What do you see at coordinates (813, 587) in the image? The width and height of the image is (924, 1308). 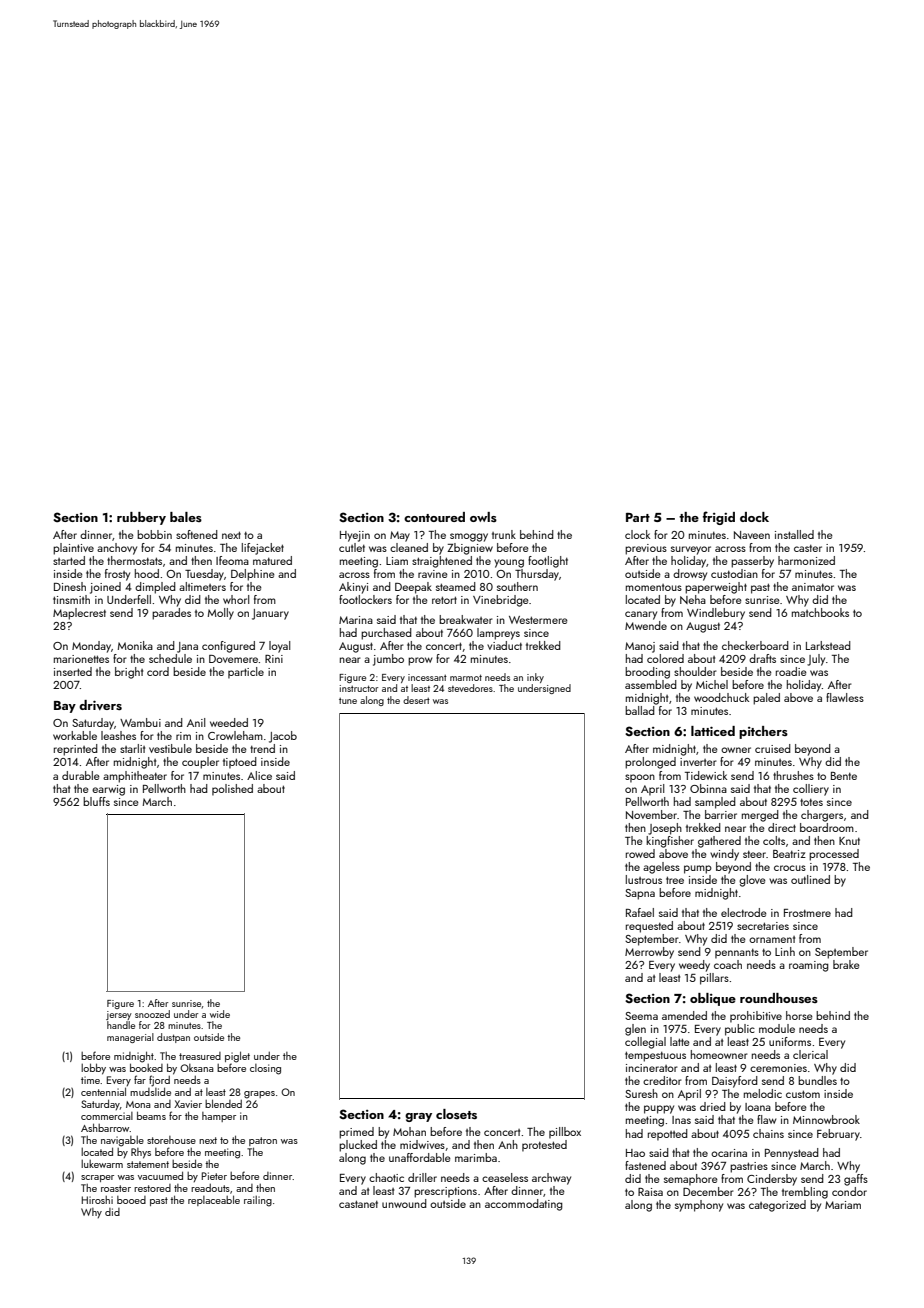 I see `animator` at bounding box center [813, 587].
